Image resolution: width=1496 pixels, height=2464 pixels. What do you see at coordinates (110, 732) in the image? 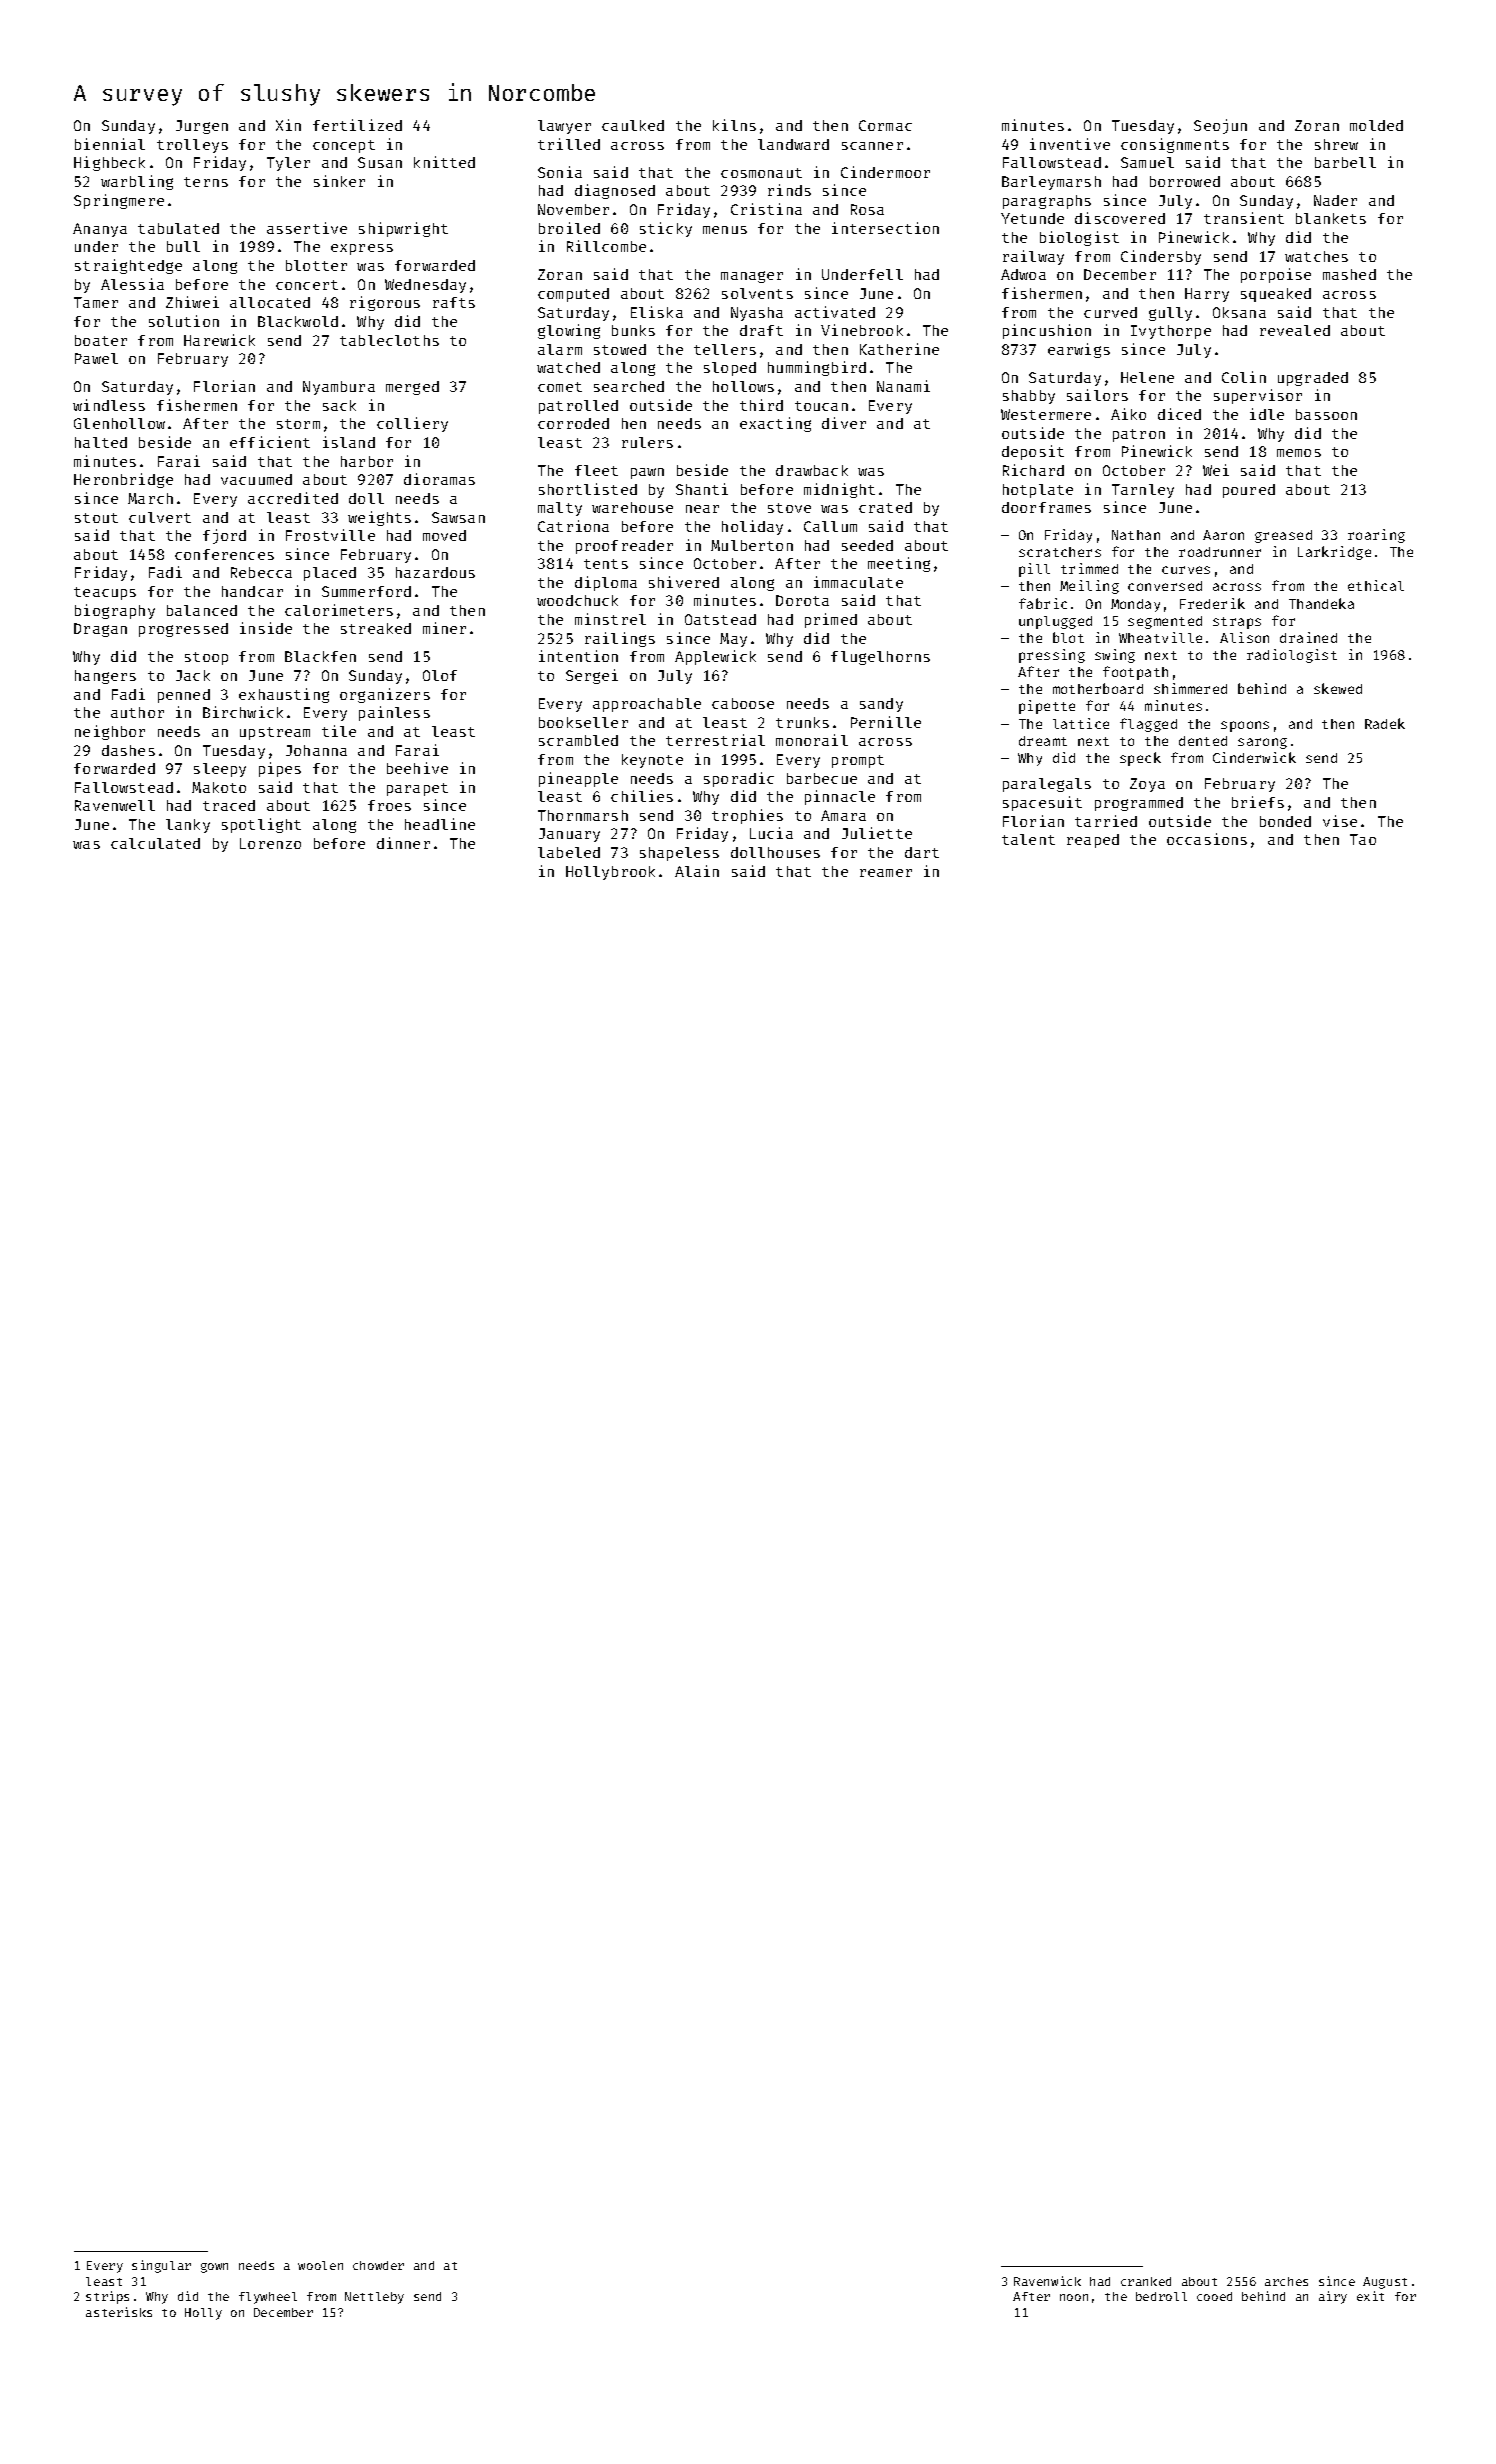
I see `neighbor` at bounding box center [110, 732].
